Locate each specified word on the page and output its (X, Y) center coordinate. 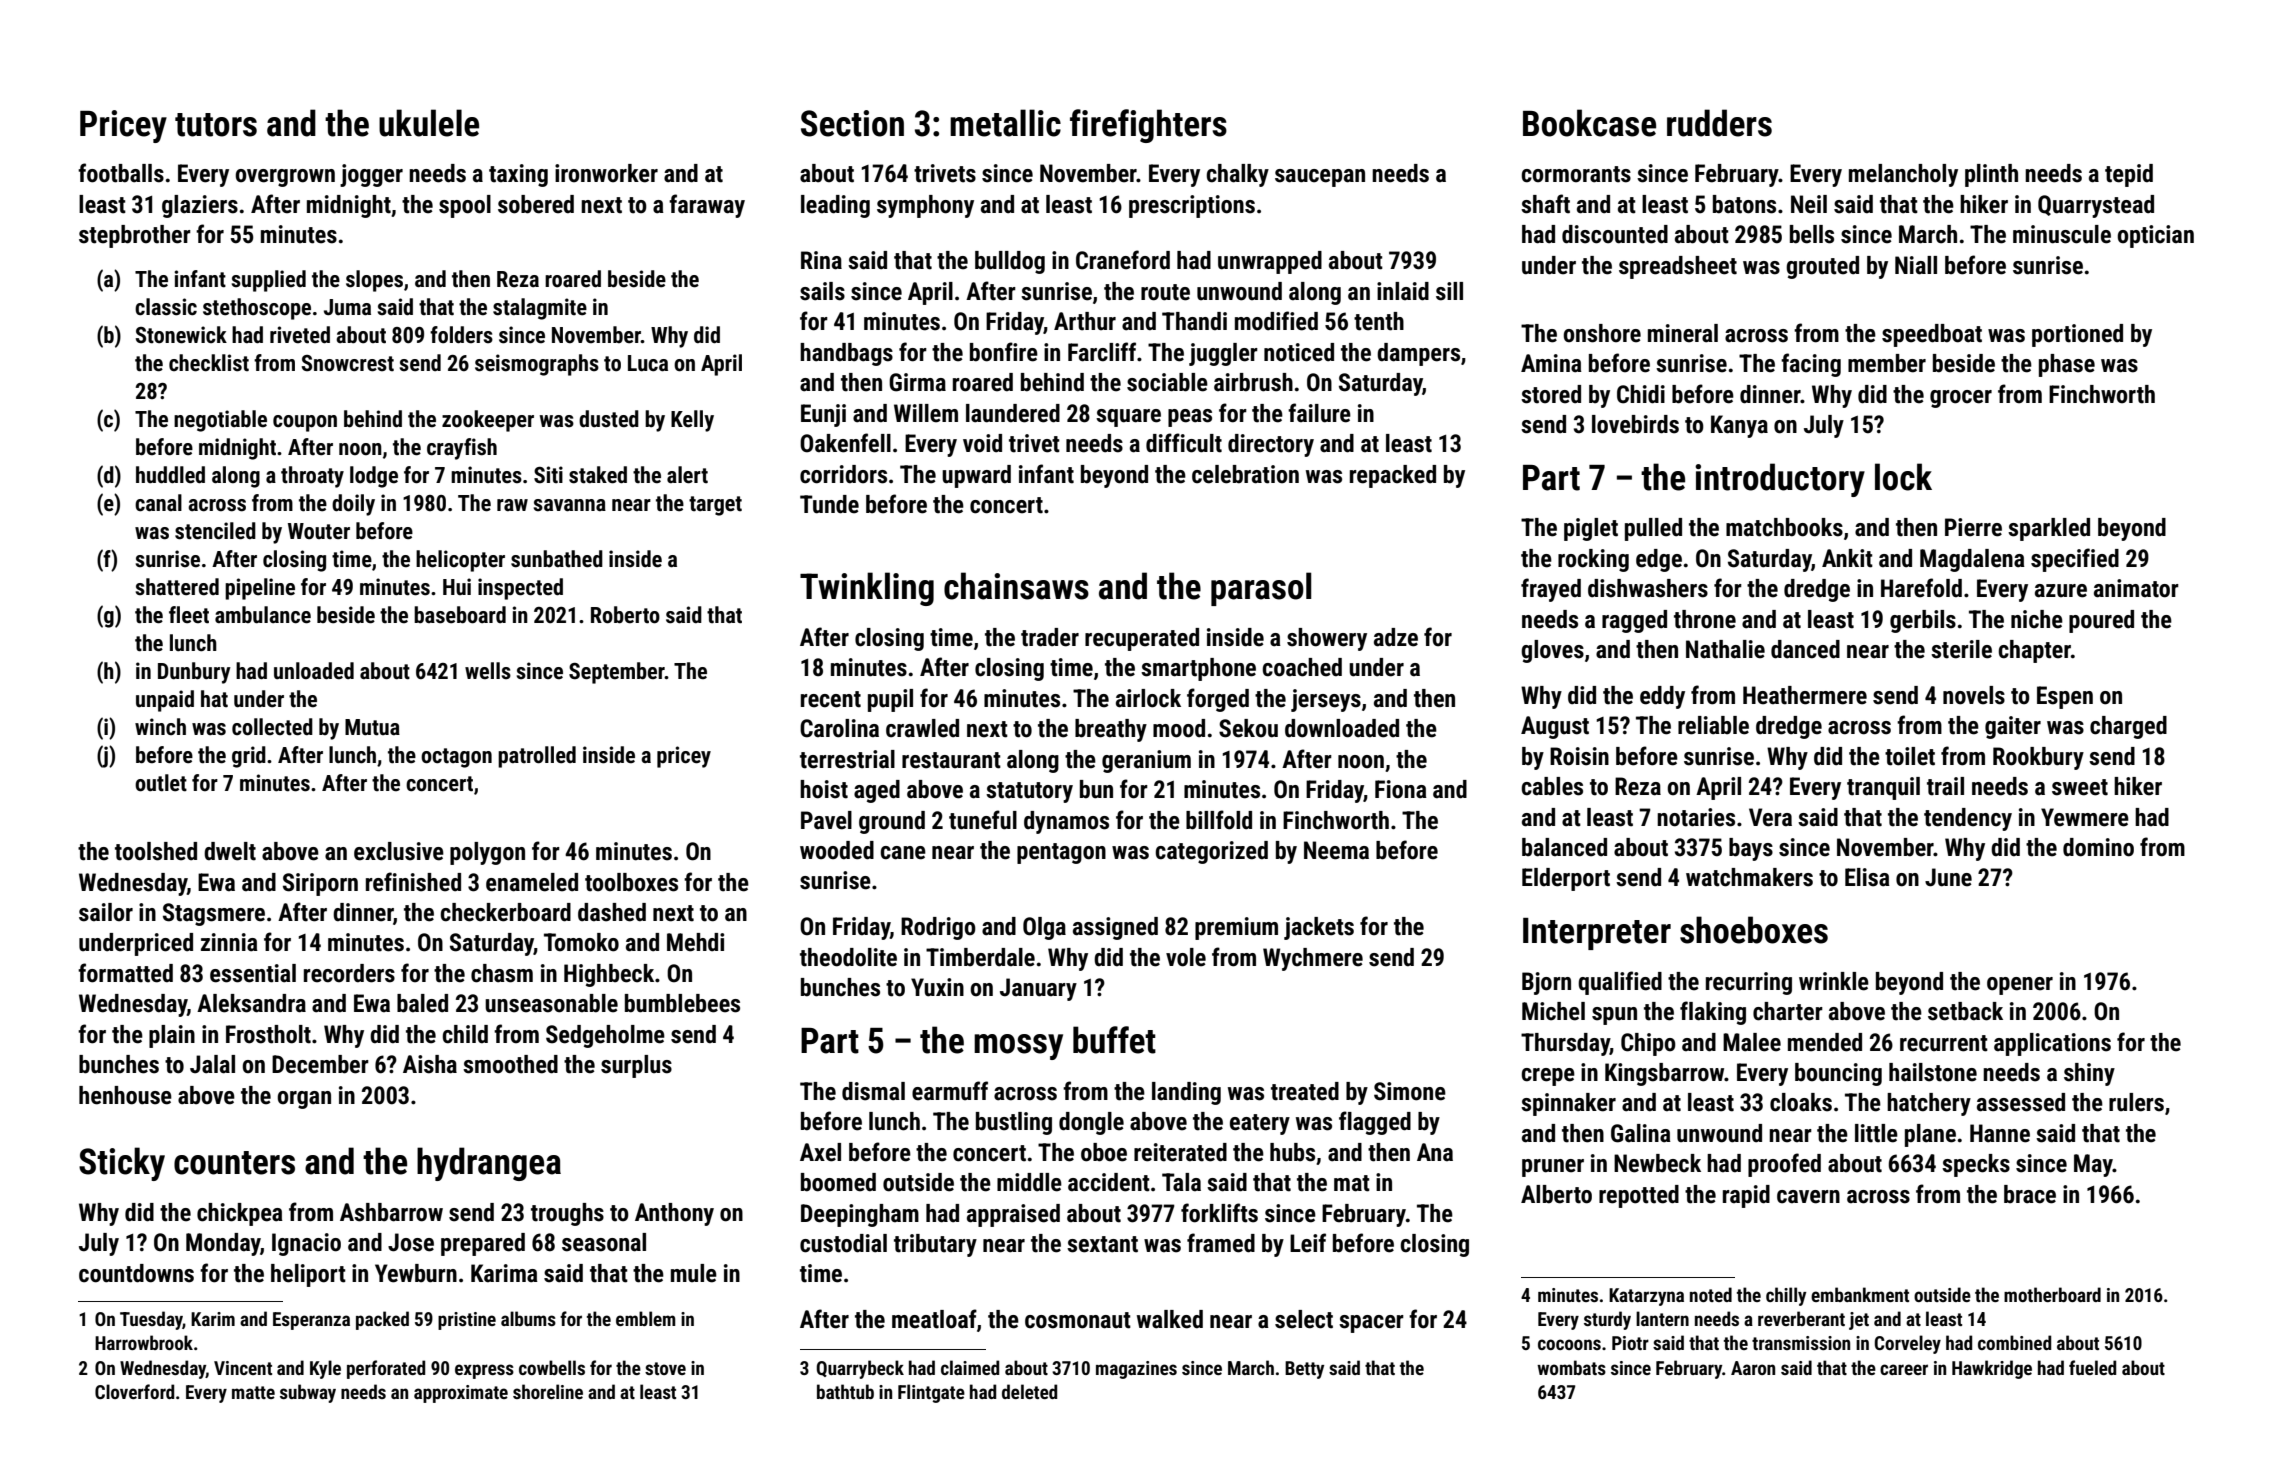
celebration (1245, 474)
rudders (1719, 123)
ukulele (429, 123)
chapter (2034, 651)
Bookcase (1589, 123)
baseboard (460, 615)
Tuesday (151, 1320)
